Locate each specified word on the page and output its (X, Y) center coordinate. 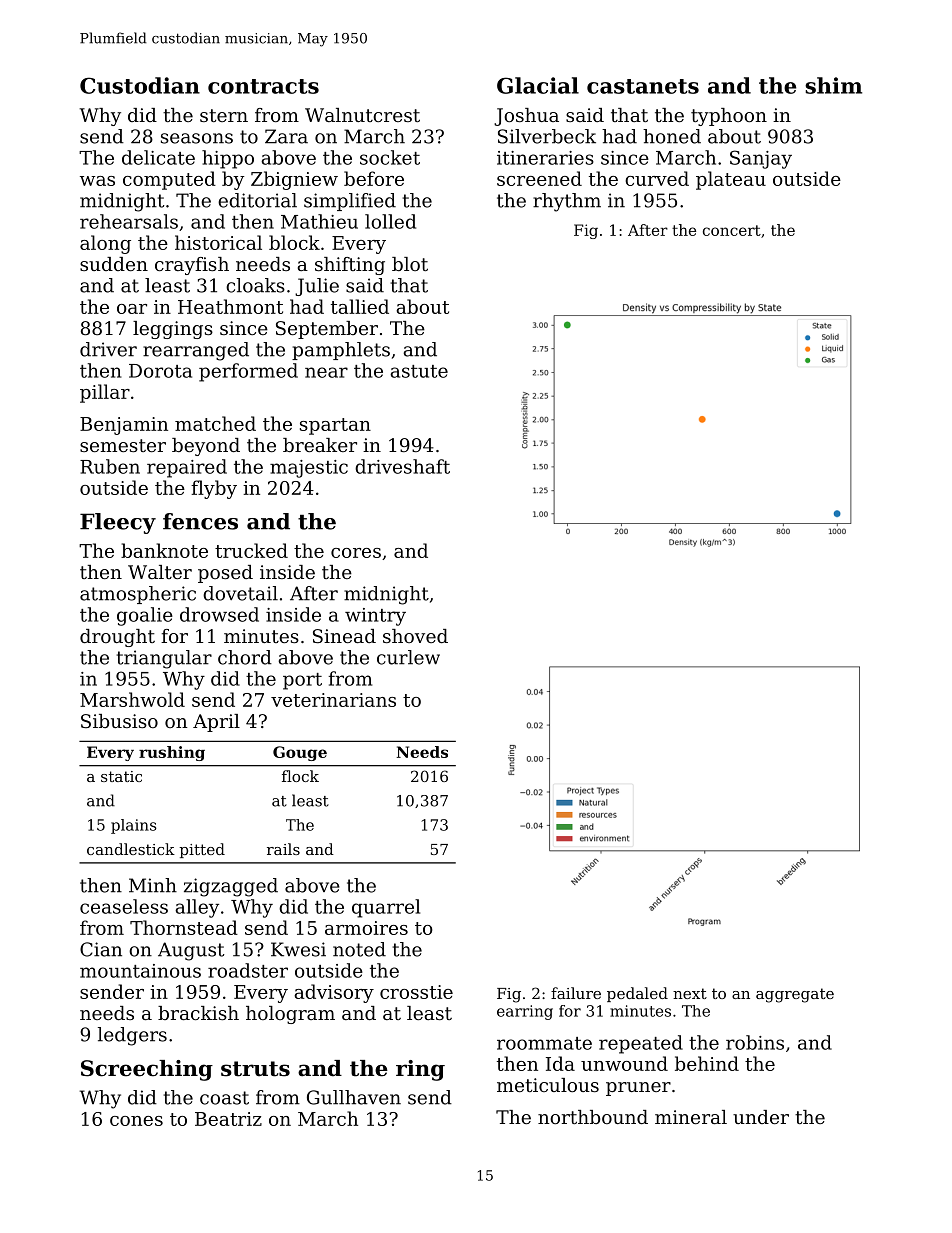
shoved (415, 636)
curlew (408, 657)
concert (732, 230)
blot (410, 264)
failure (576, 993)
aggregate (795, 995)
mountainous (140, 971)
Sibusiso (119, 721)
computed (169, 180)
